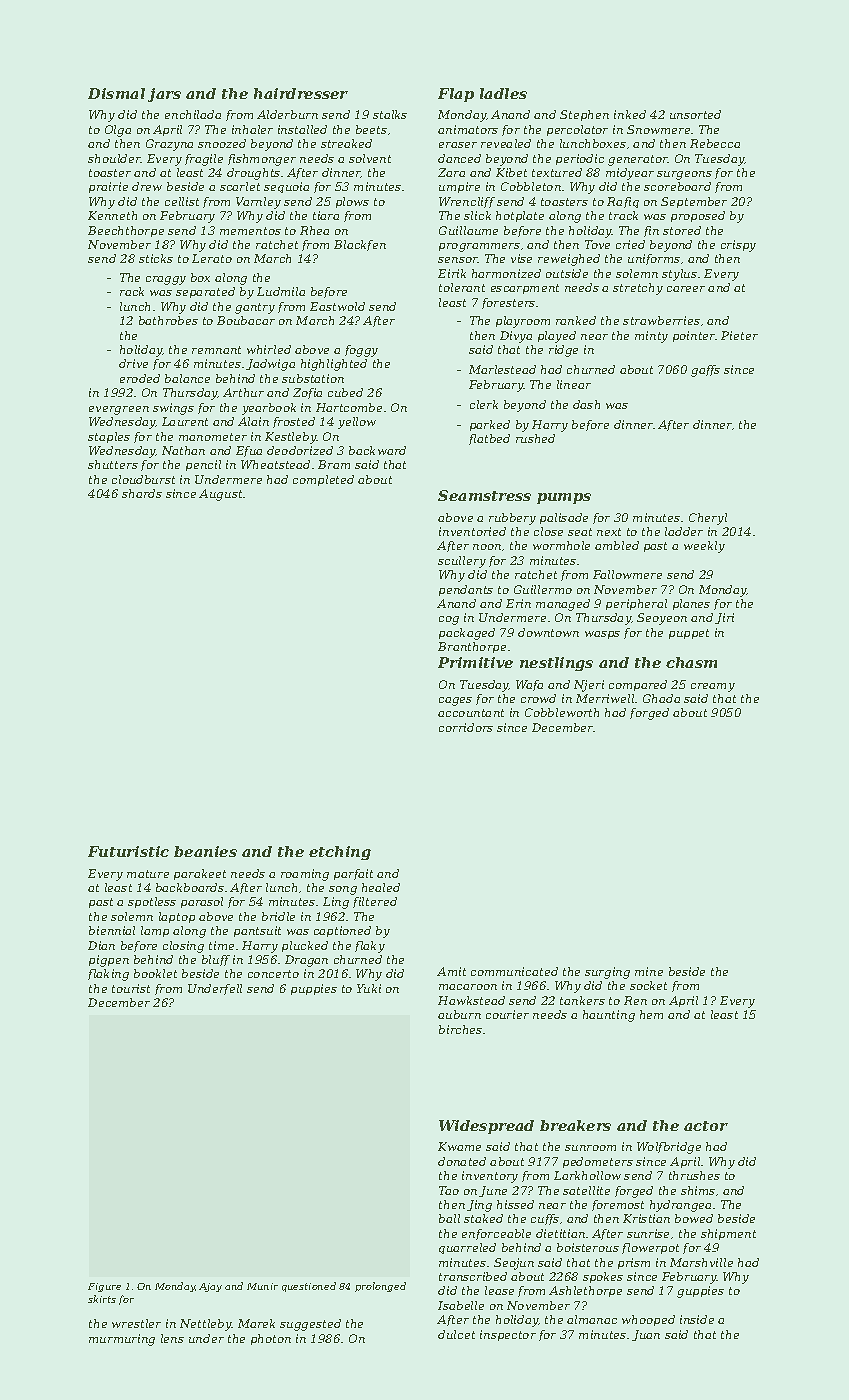 The width and height of the screenshot is (849, 1400). Describe the element at coordinates (514, 971) in the screenshot. I see `communicated` at that location.
